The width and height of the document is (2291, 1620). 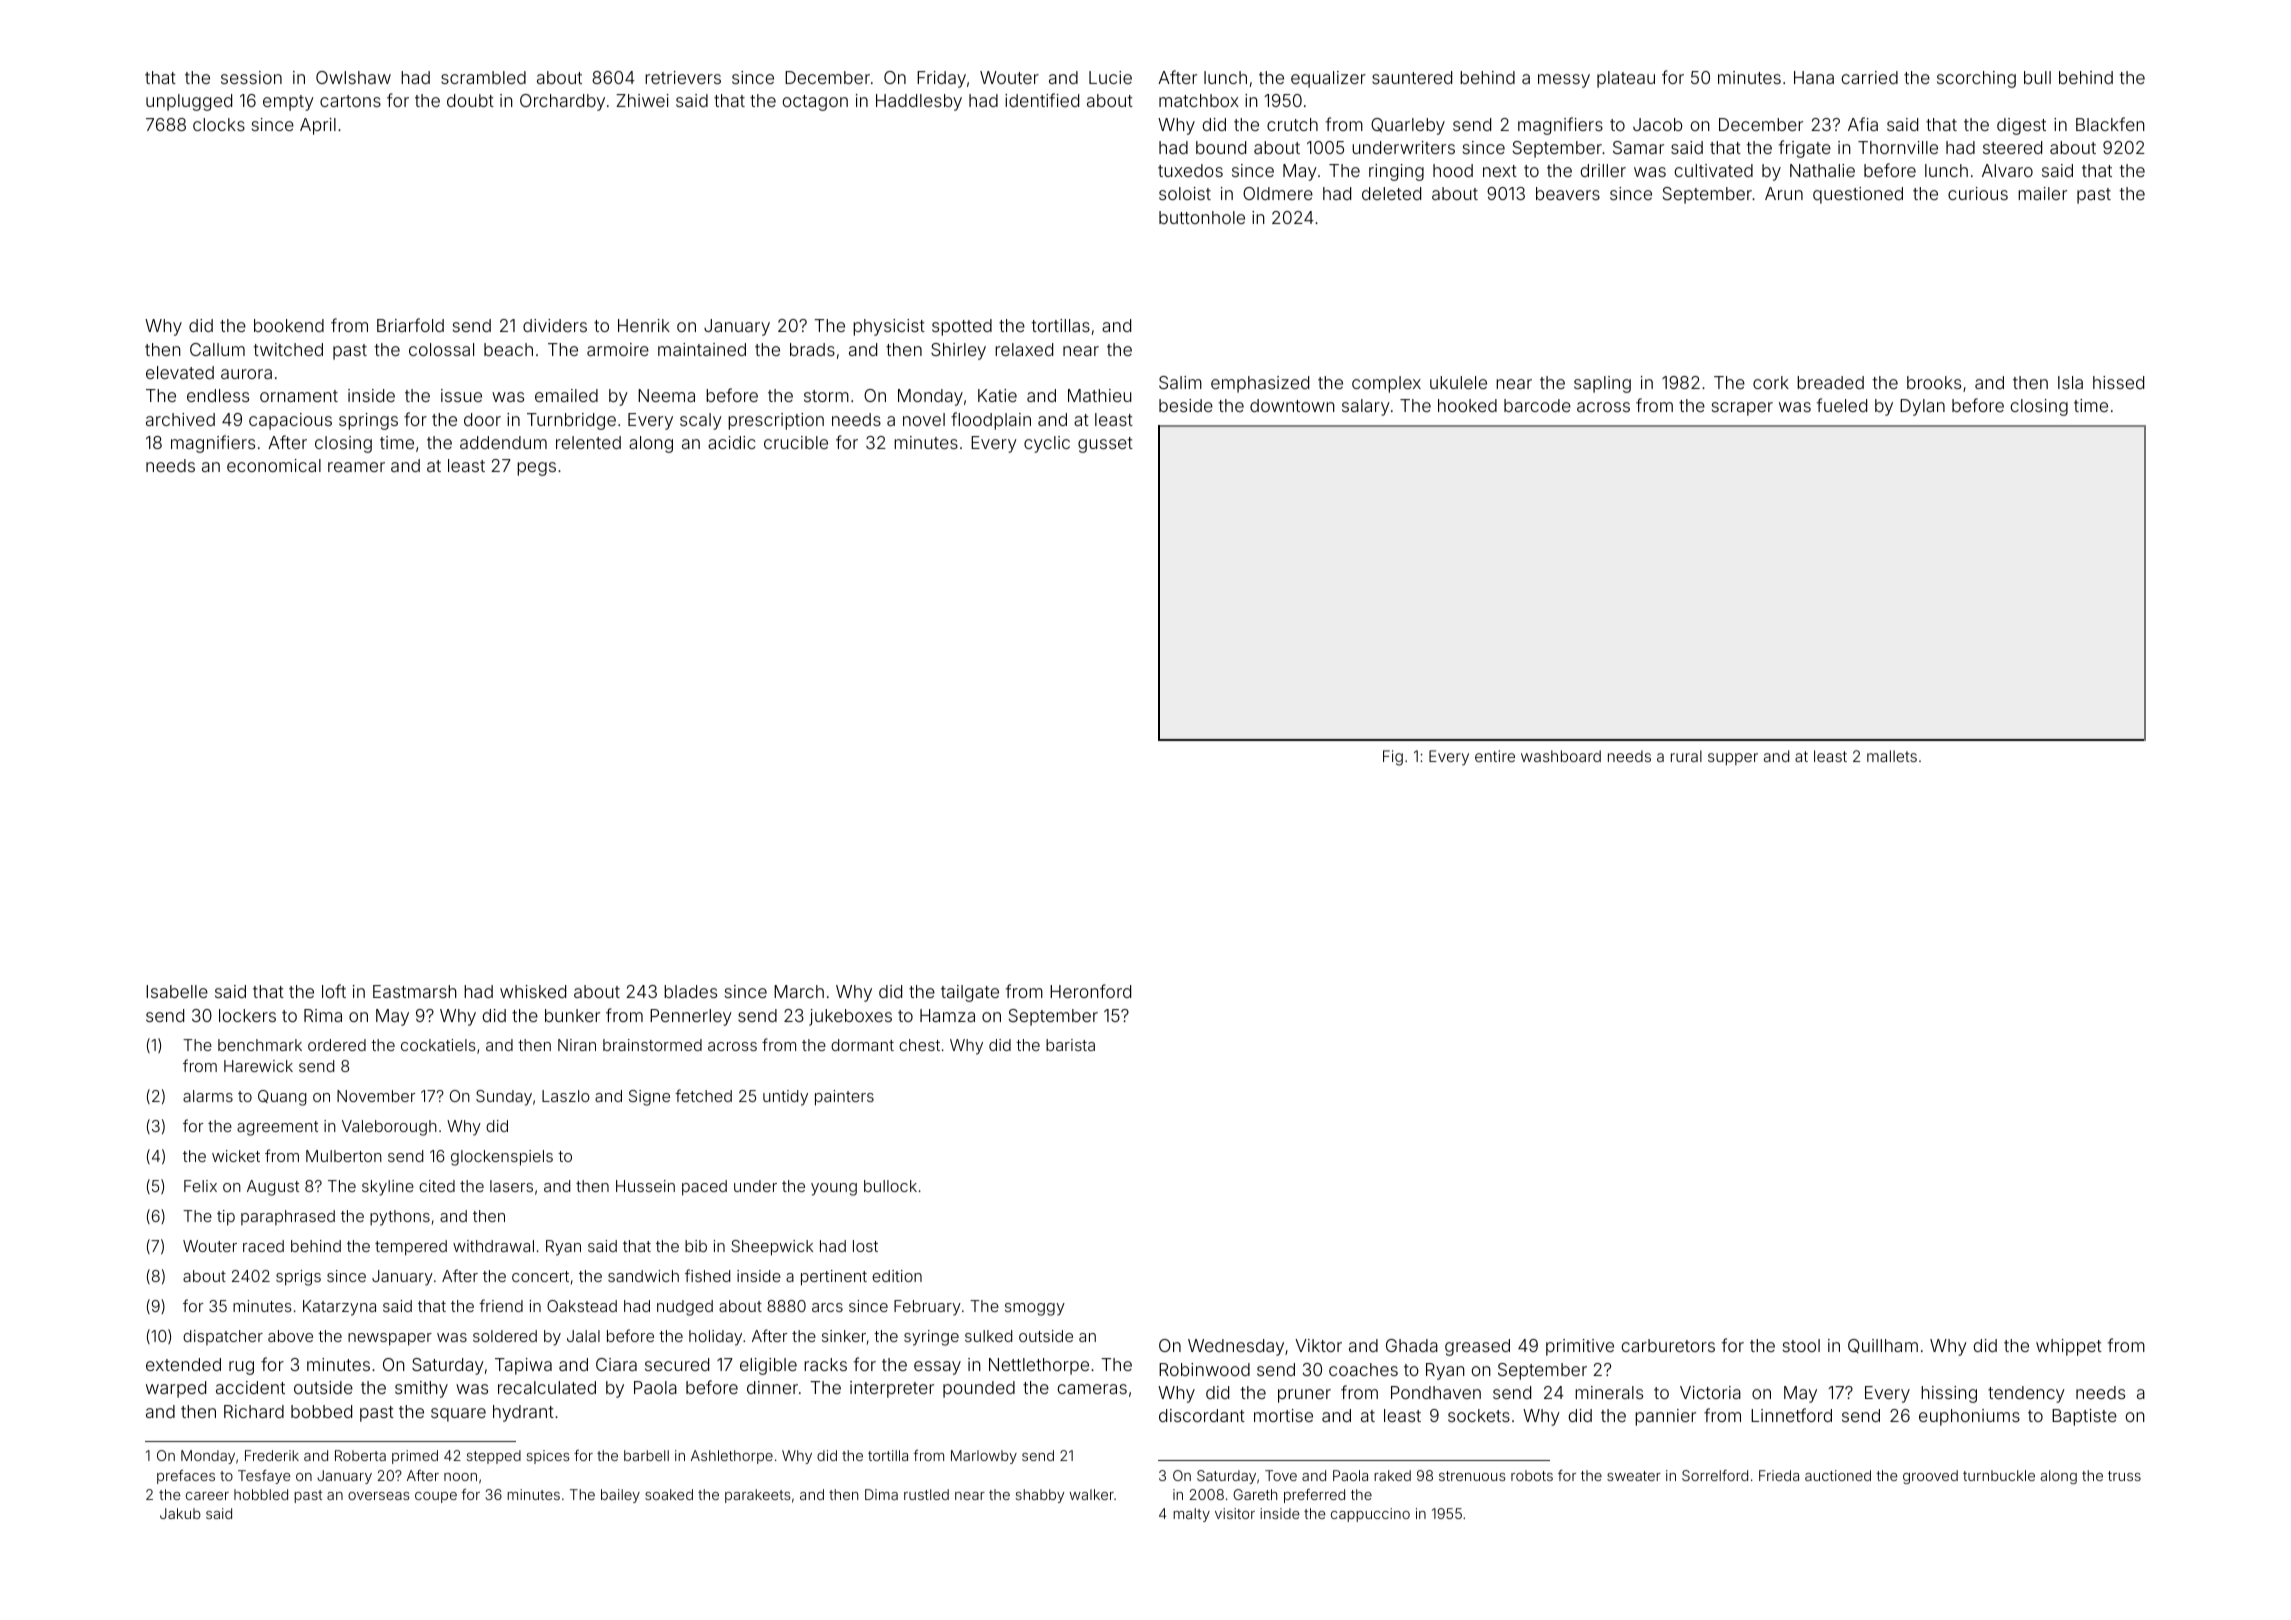 What do you see at coordinates (180, 1513) in the document?
I see `Jakub` at bounding box center [180, 1513].
